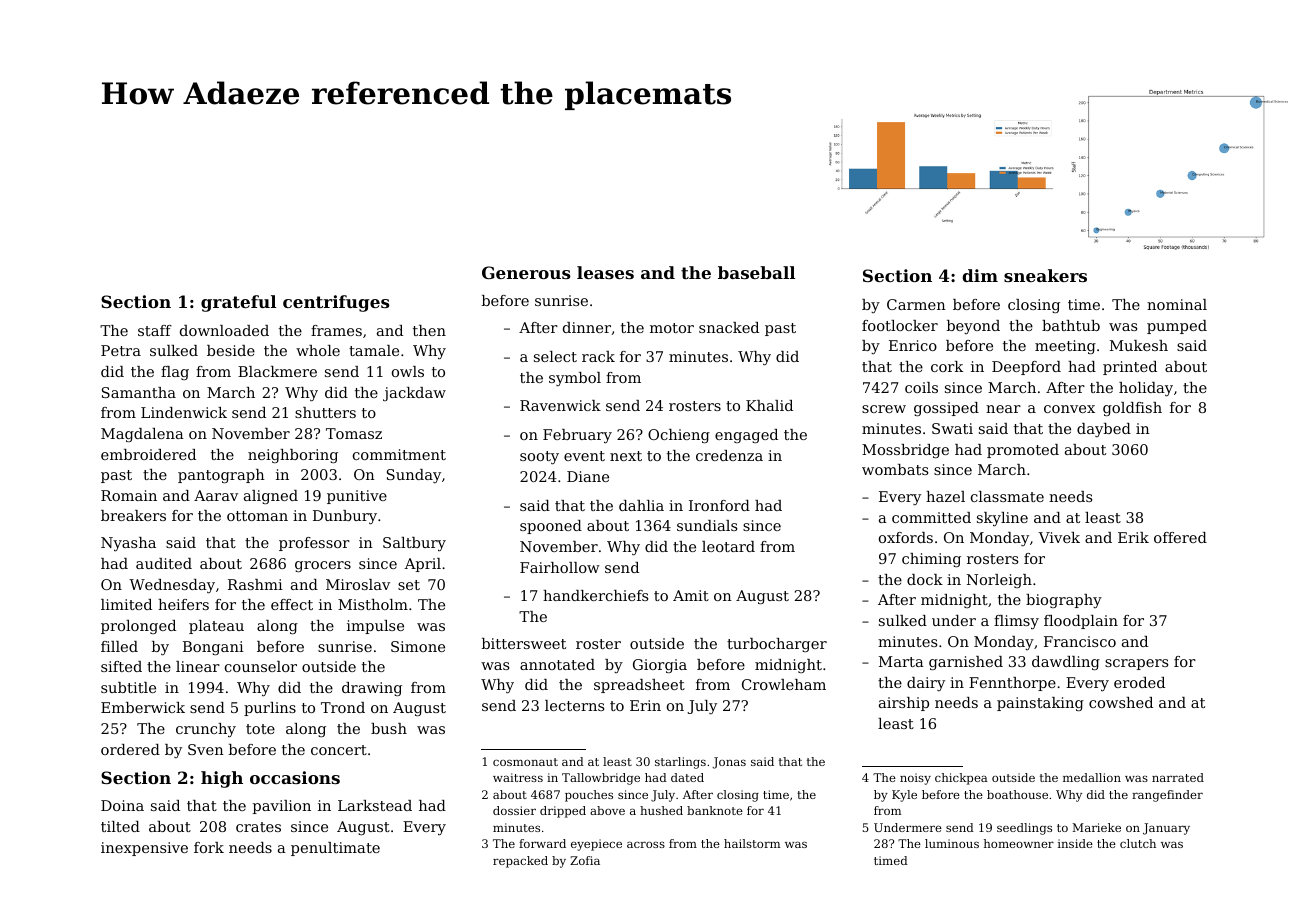 This screenshot has width=1308, height=924. What do you see at coordinates (587, 327) in the screenshot?
I see `dinner` at bounding box center [587, 327].
